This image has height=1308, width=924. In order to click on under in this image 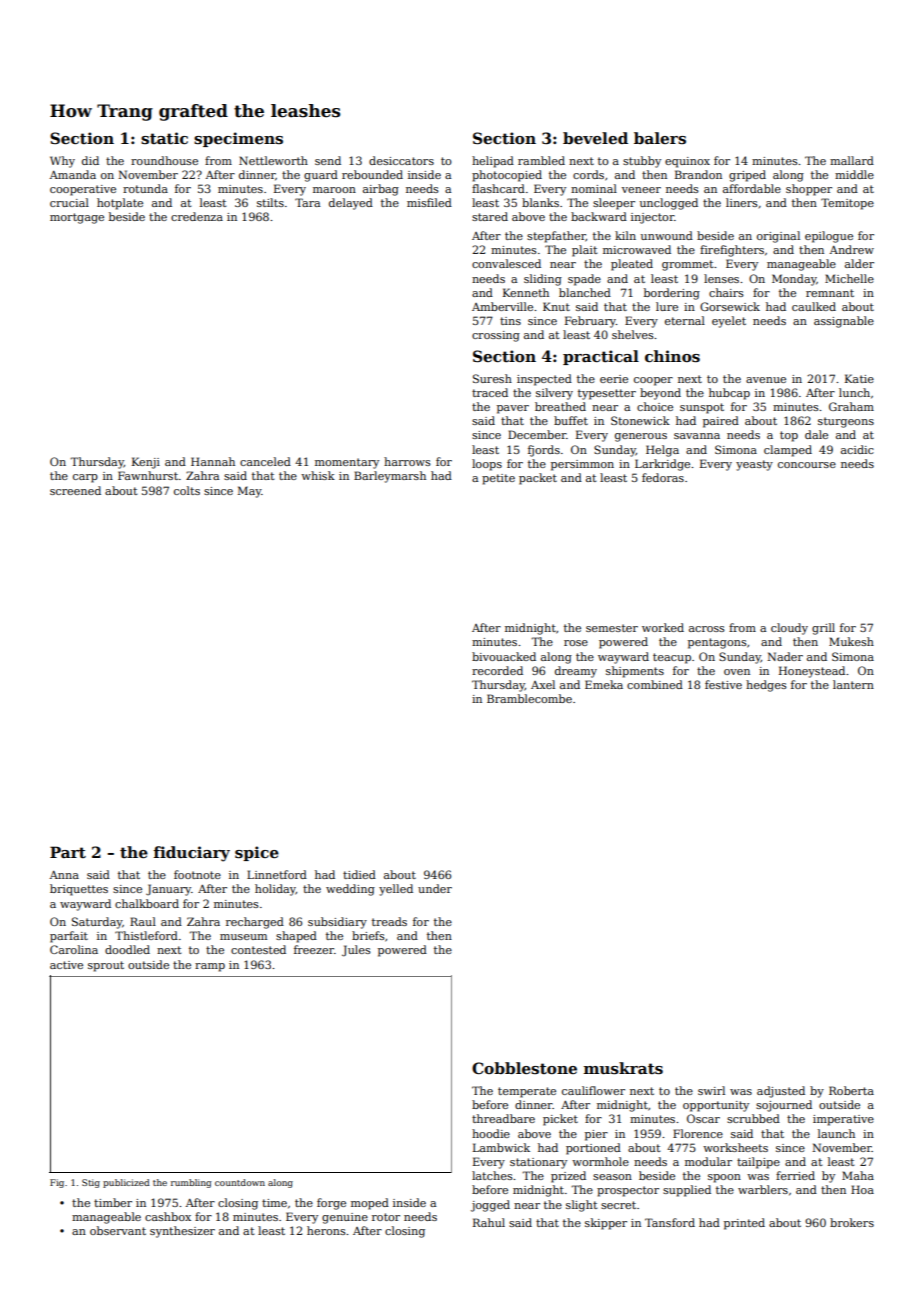, I will do `click(435, 888)`.
